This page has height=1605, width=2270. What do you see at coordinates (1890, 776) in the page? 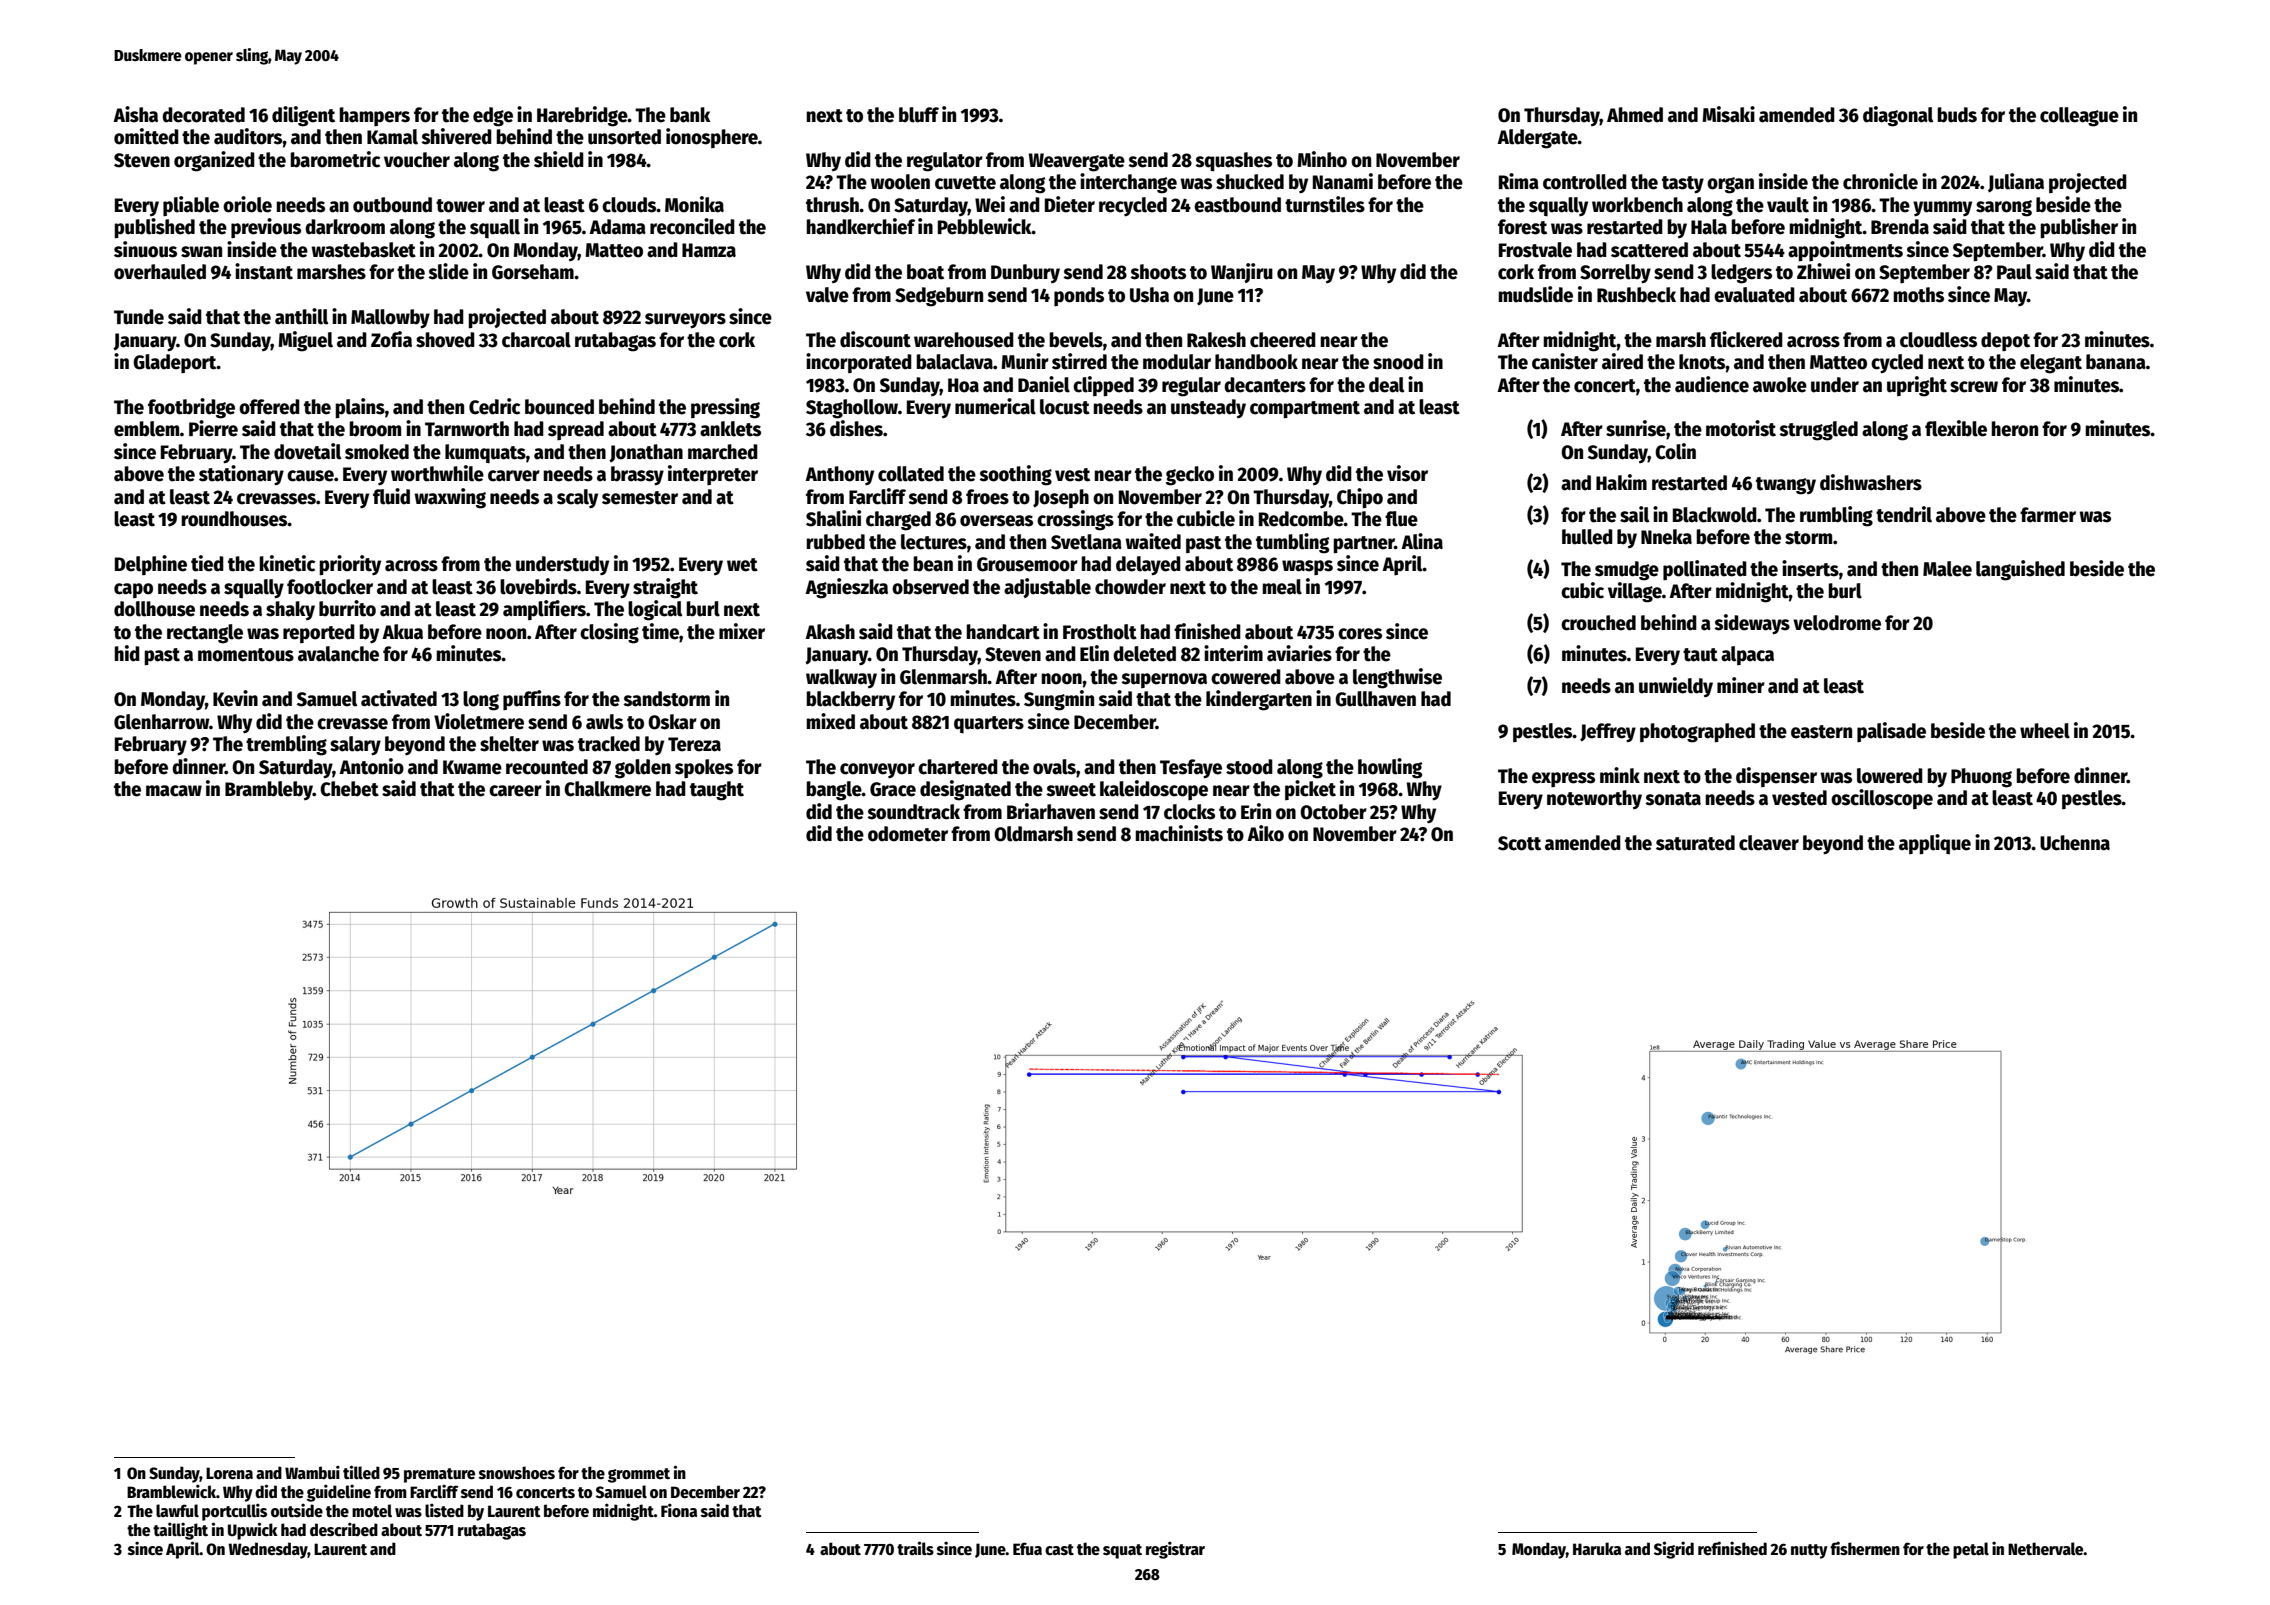
I see `lowered` at bounding box center [1890, 776].
